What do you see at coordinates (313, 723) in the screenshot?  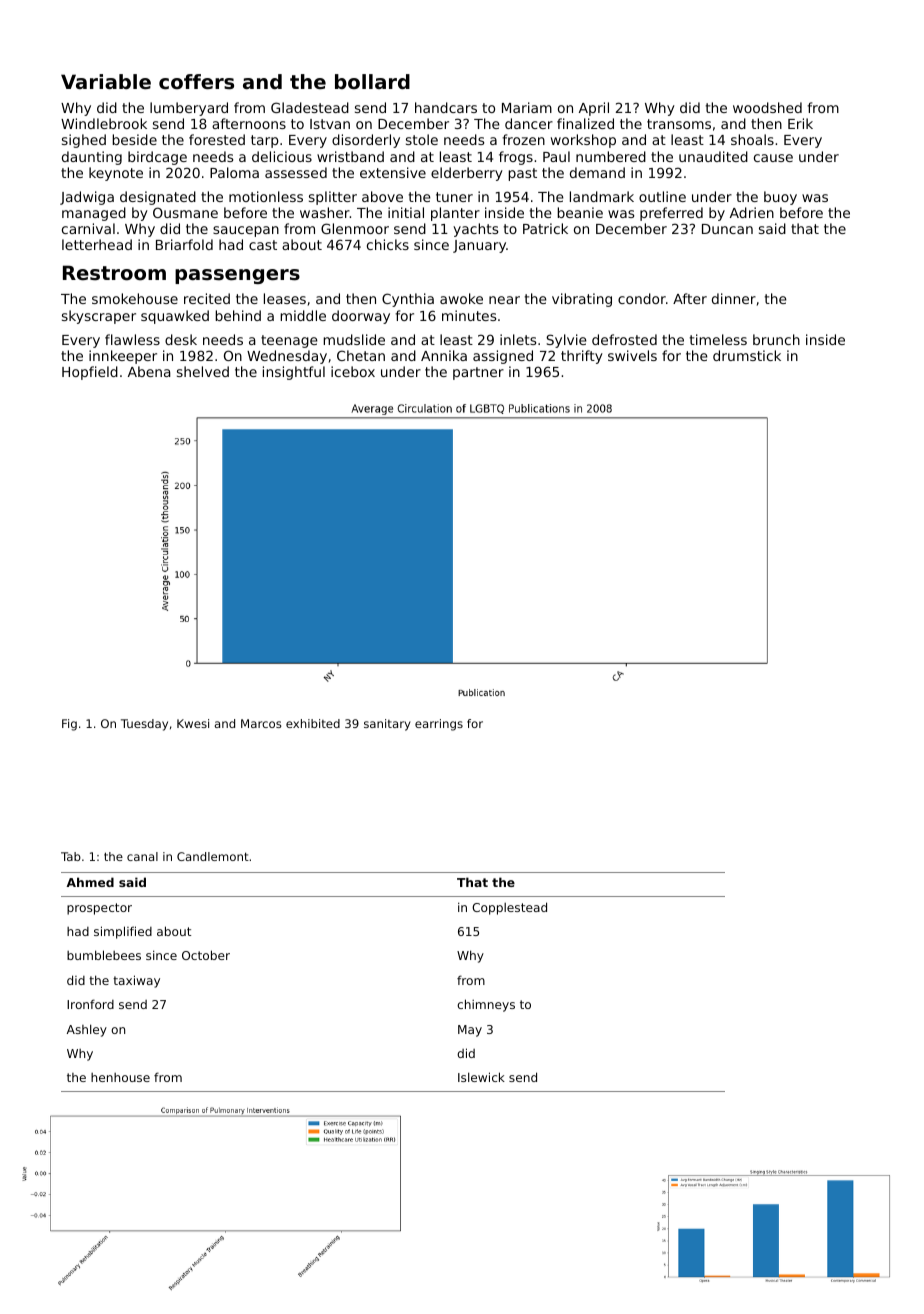 I see `exhibited` at bounding box center [313, 723].
